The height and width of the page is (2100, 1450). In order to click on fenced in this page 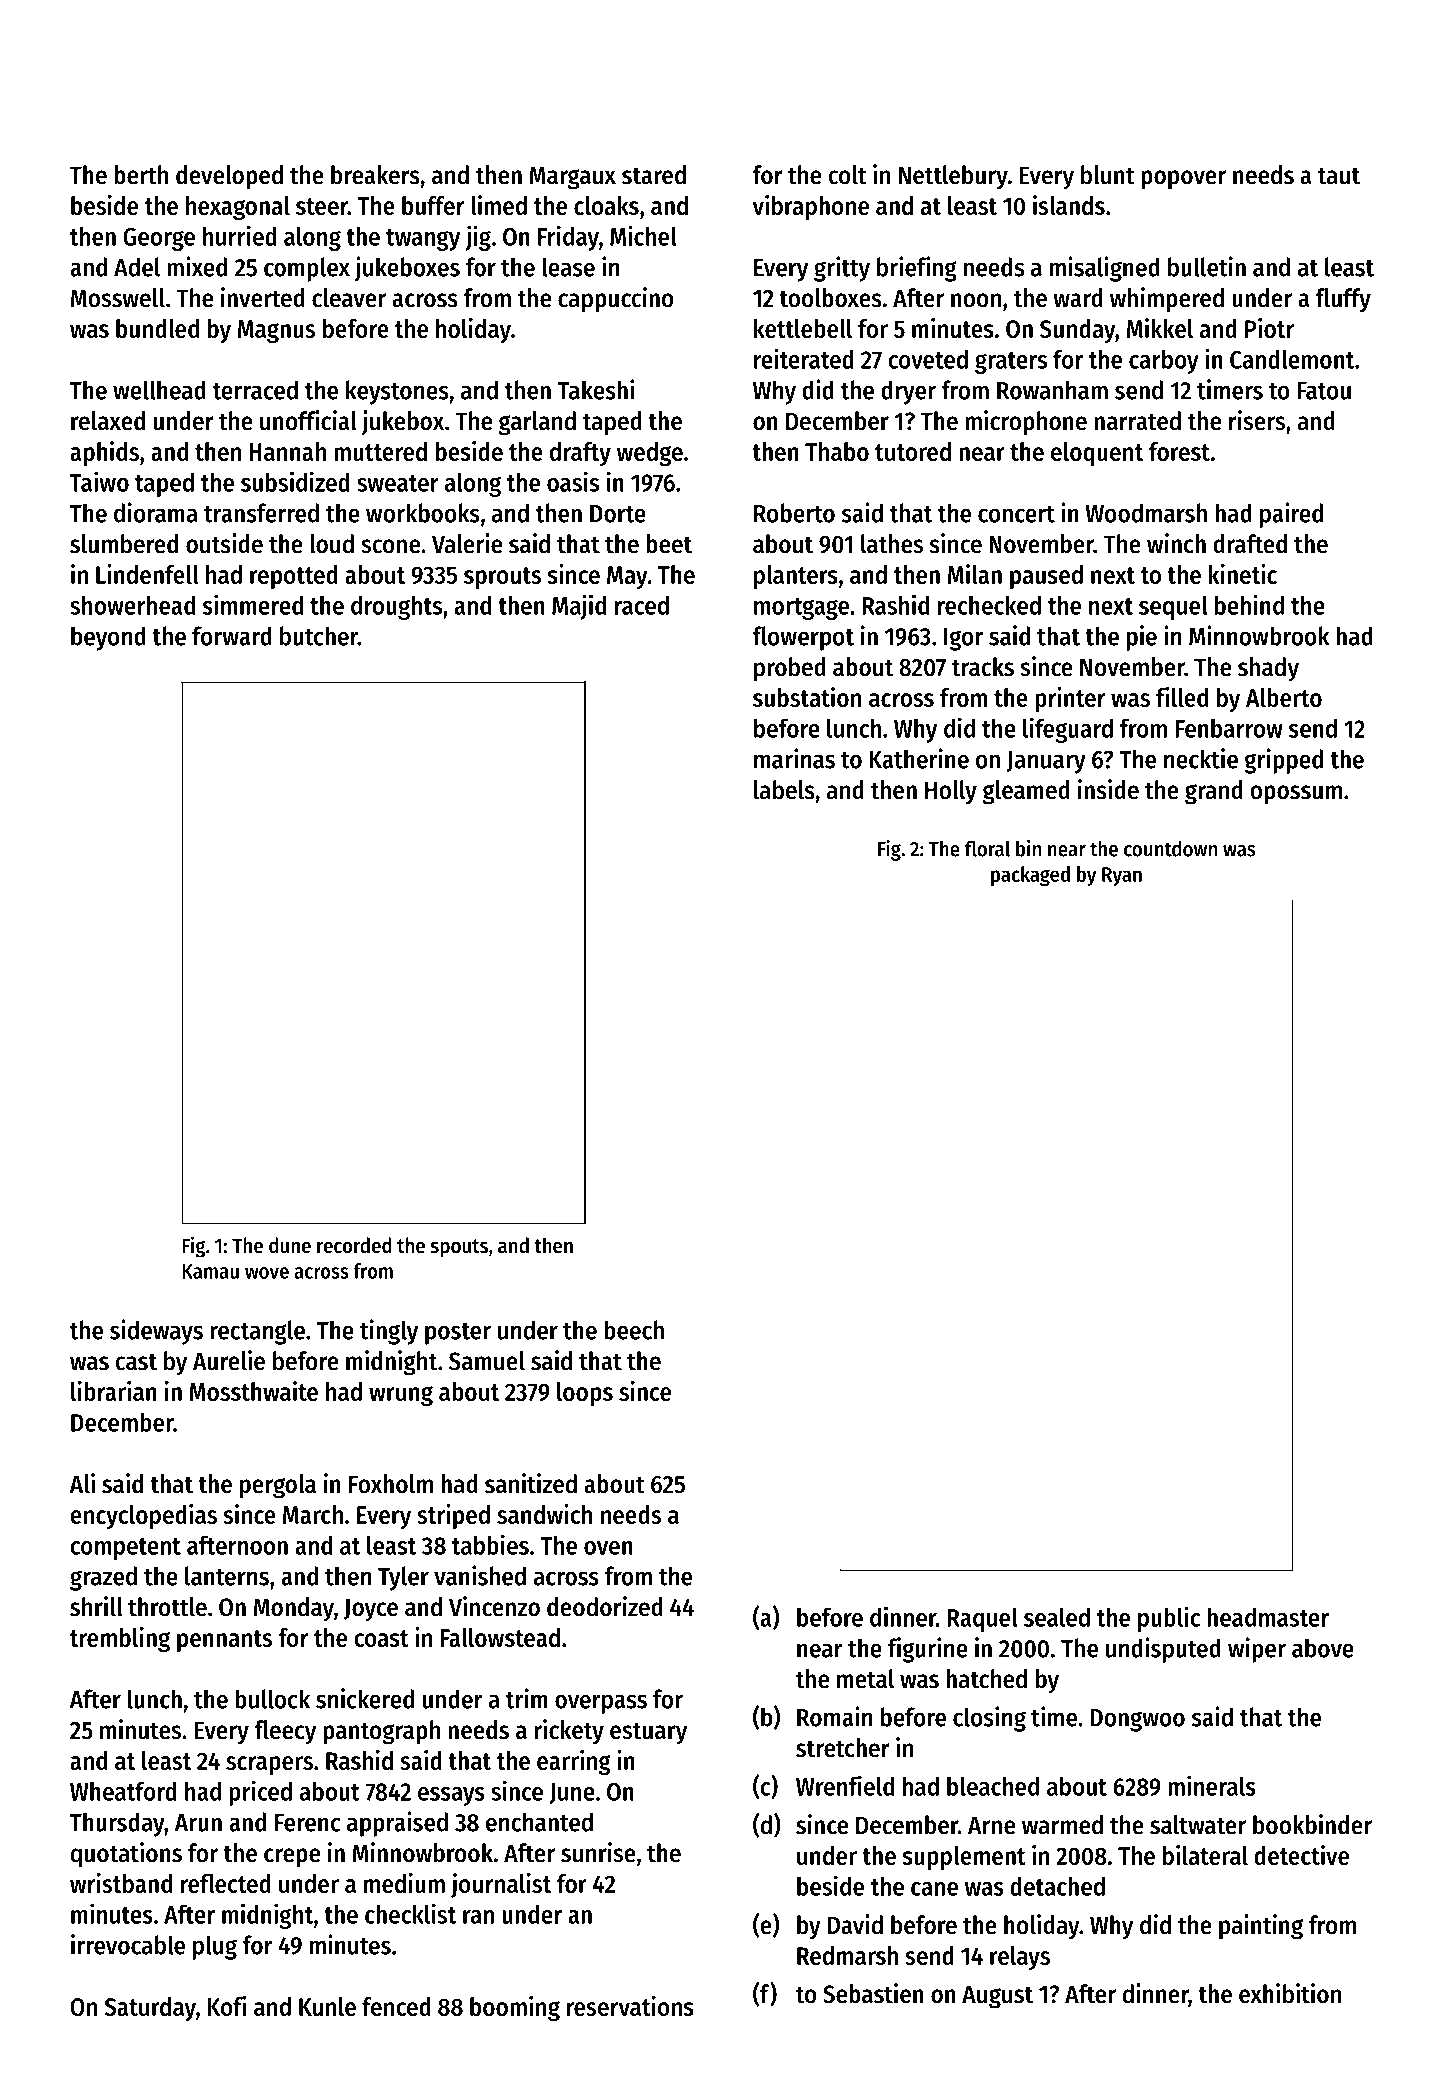, I will do `click(396, 2006)`.
